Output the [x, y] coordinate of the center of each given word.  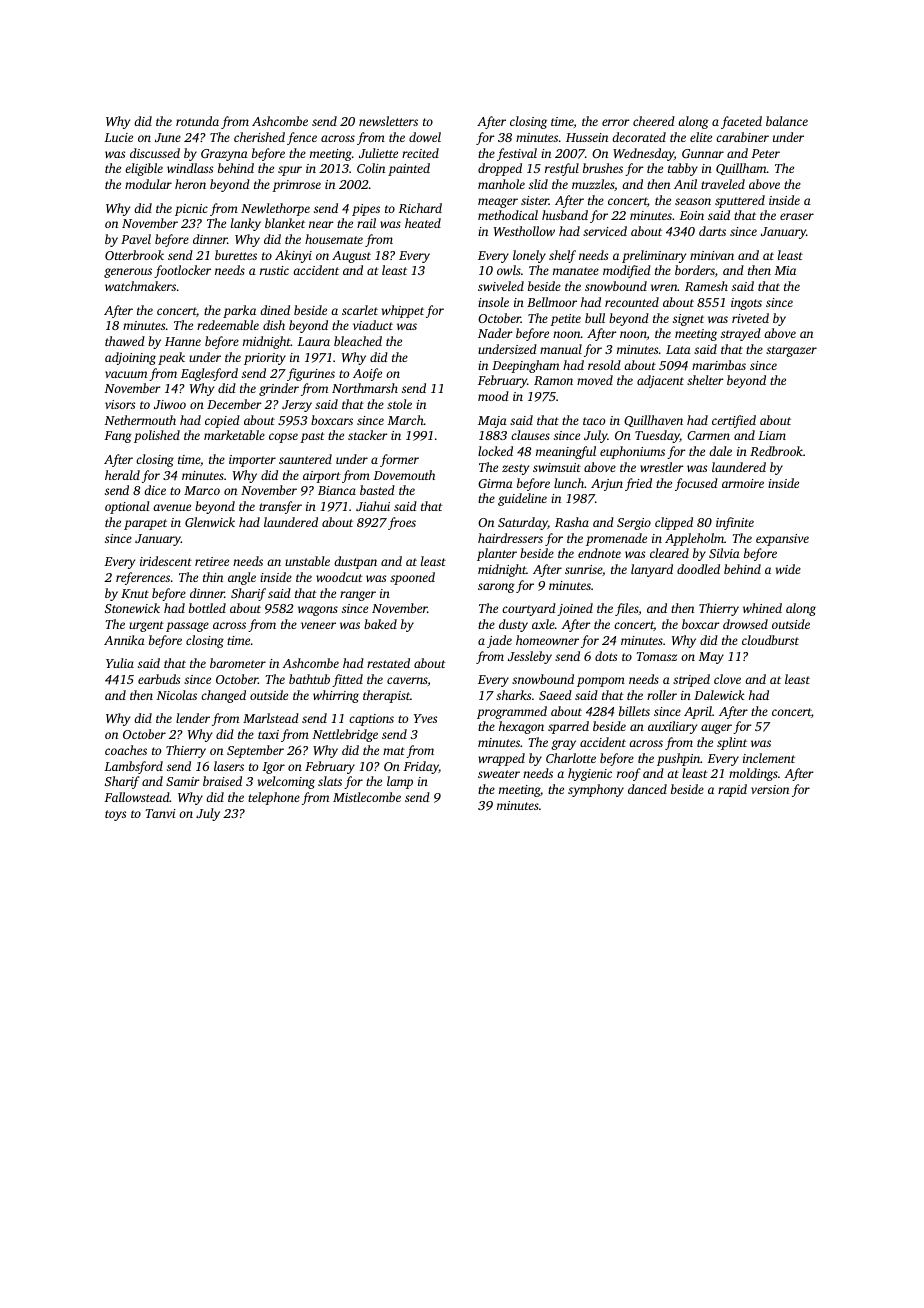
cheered [654, 121]
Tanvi [160, 813]
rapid [732, 790]
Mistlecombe [367, 797]
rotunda [197, 121]
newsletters [388, 121]
